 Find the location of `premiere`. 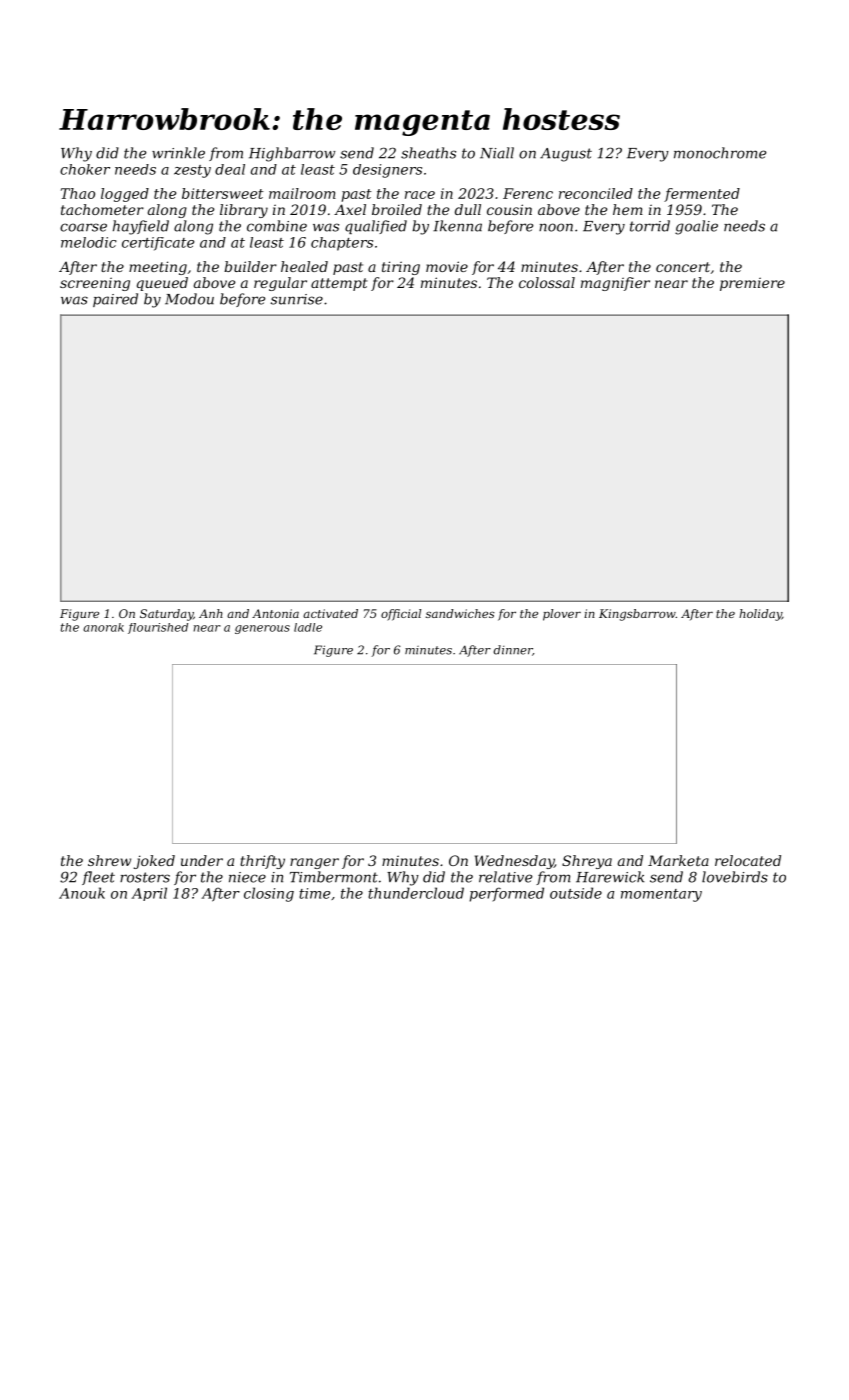

premiere is located at coordinates (752, 284).
